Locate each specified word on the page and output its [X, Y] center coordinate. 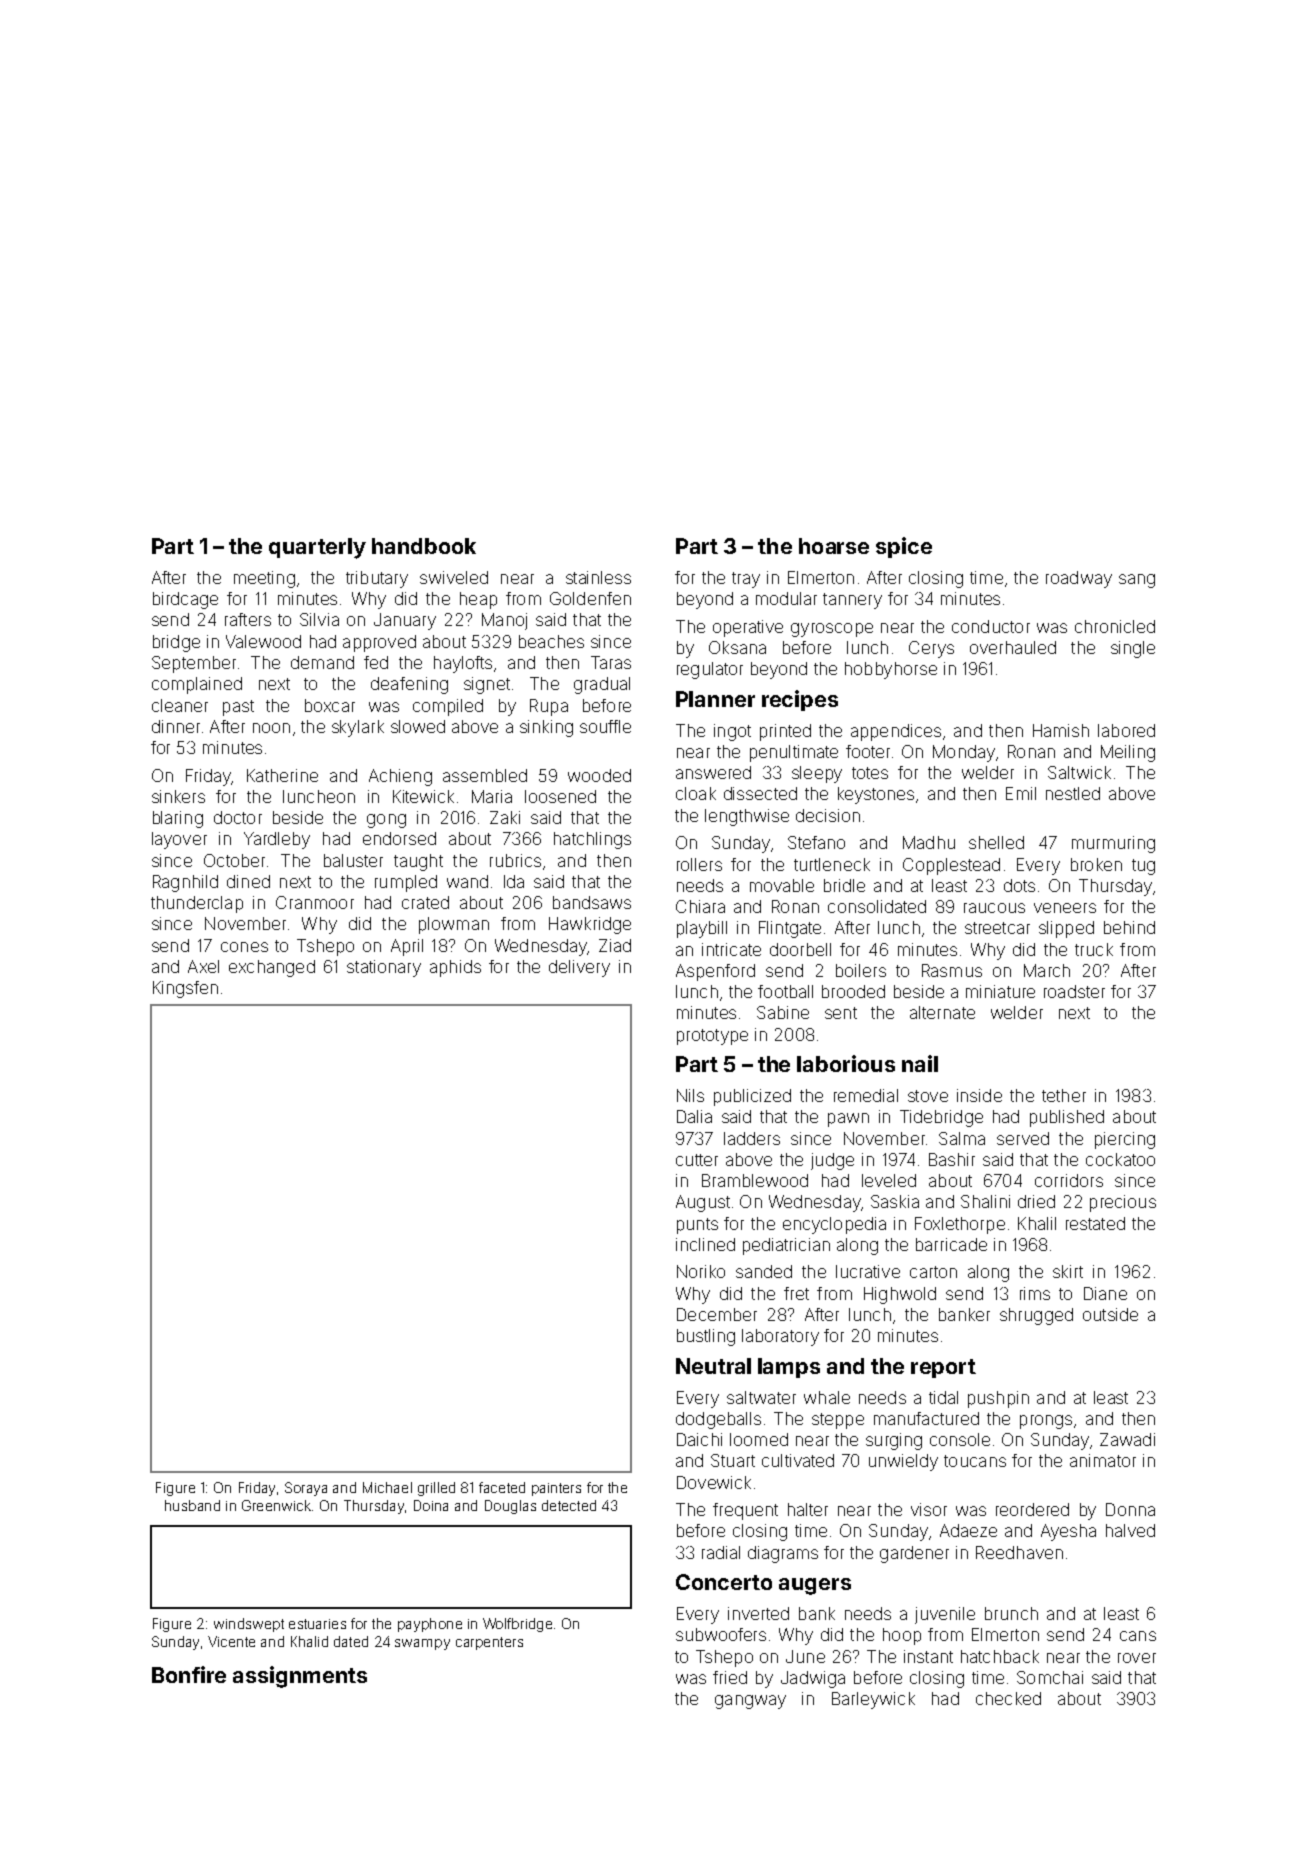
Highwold [900, 1295]
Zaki [505, 817]
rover [1137, 1658]
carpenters [489, 1643]
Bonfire [189, 1674]
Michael [387, 1487]
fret [796, 1293]
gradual [602, 685]
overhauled [1013, 647]
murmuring [1113, 844]
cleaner [180, 705]
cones [244, 947]
